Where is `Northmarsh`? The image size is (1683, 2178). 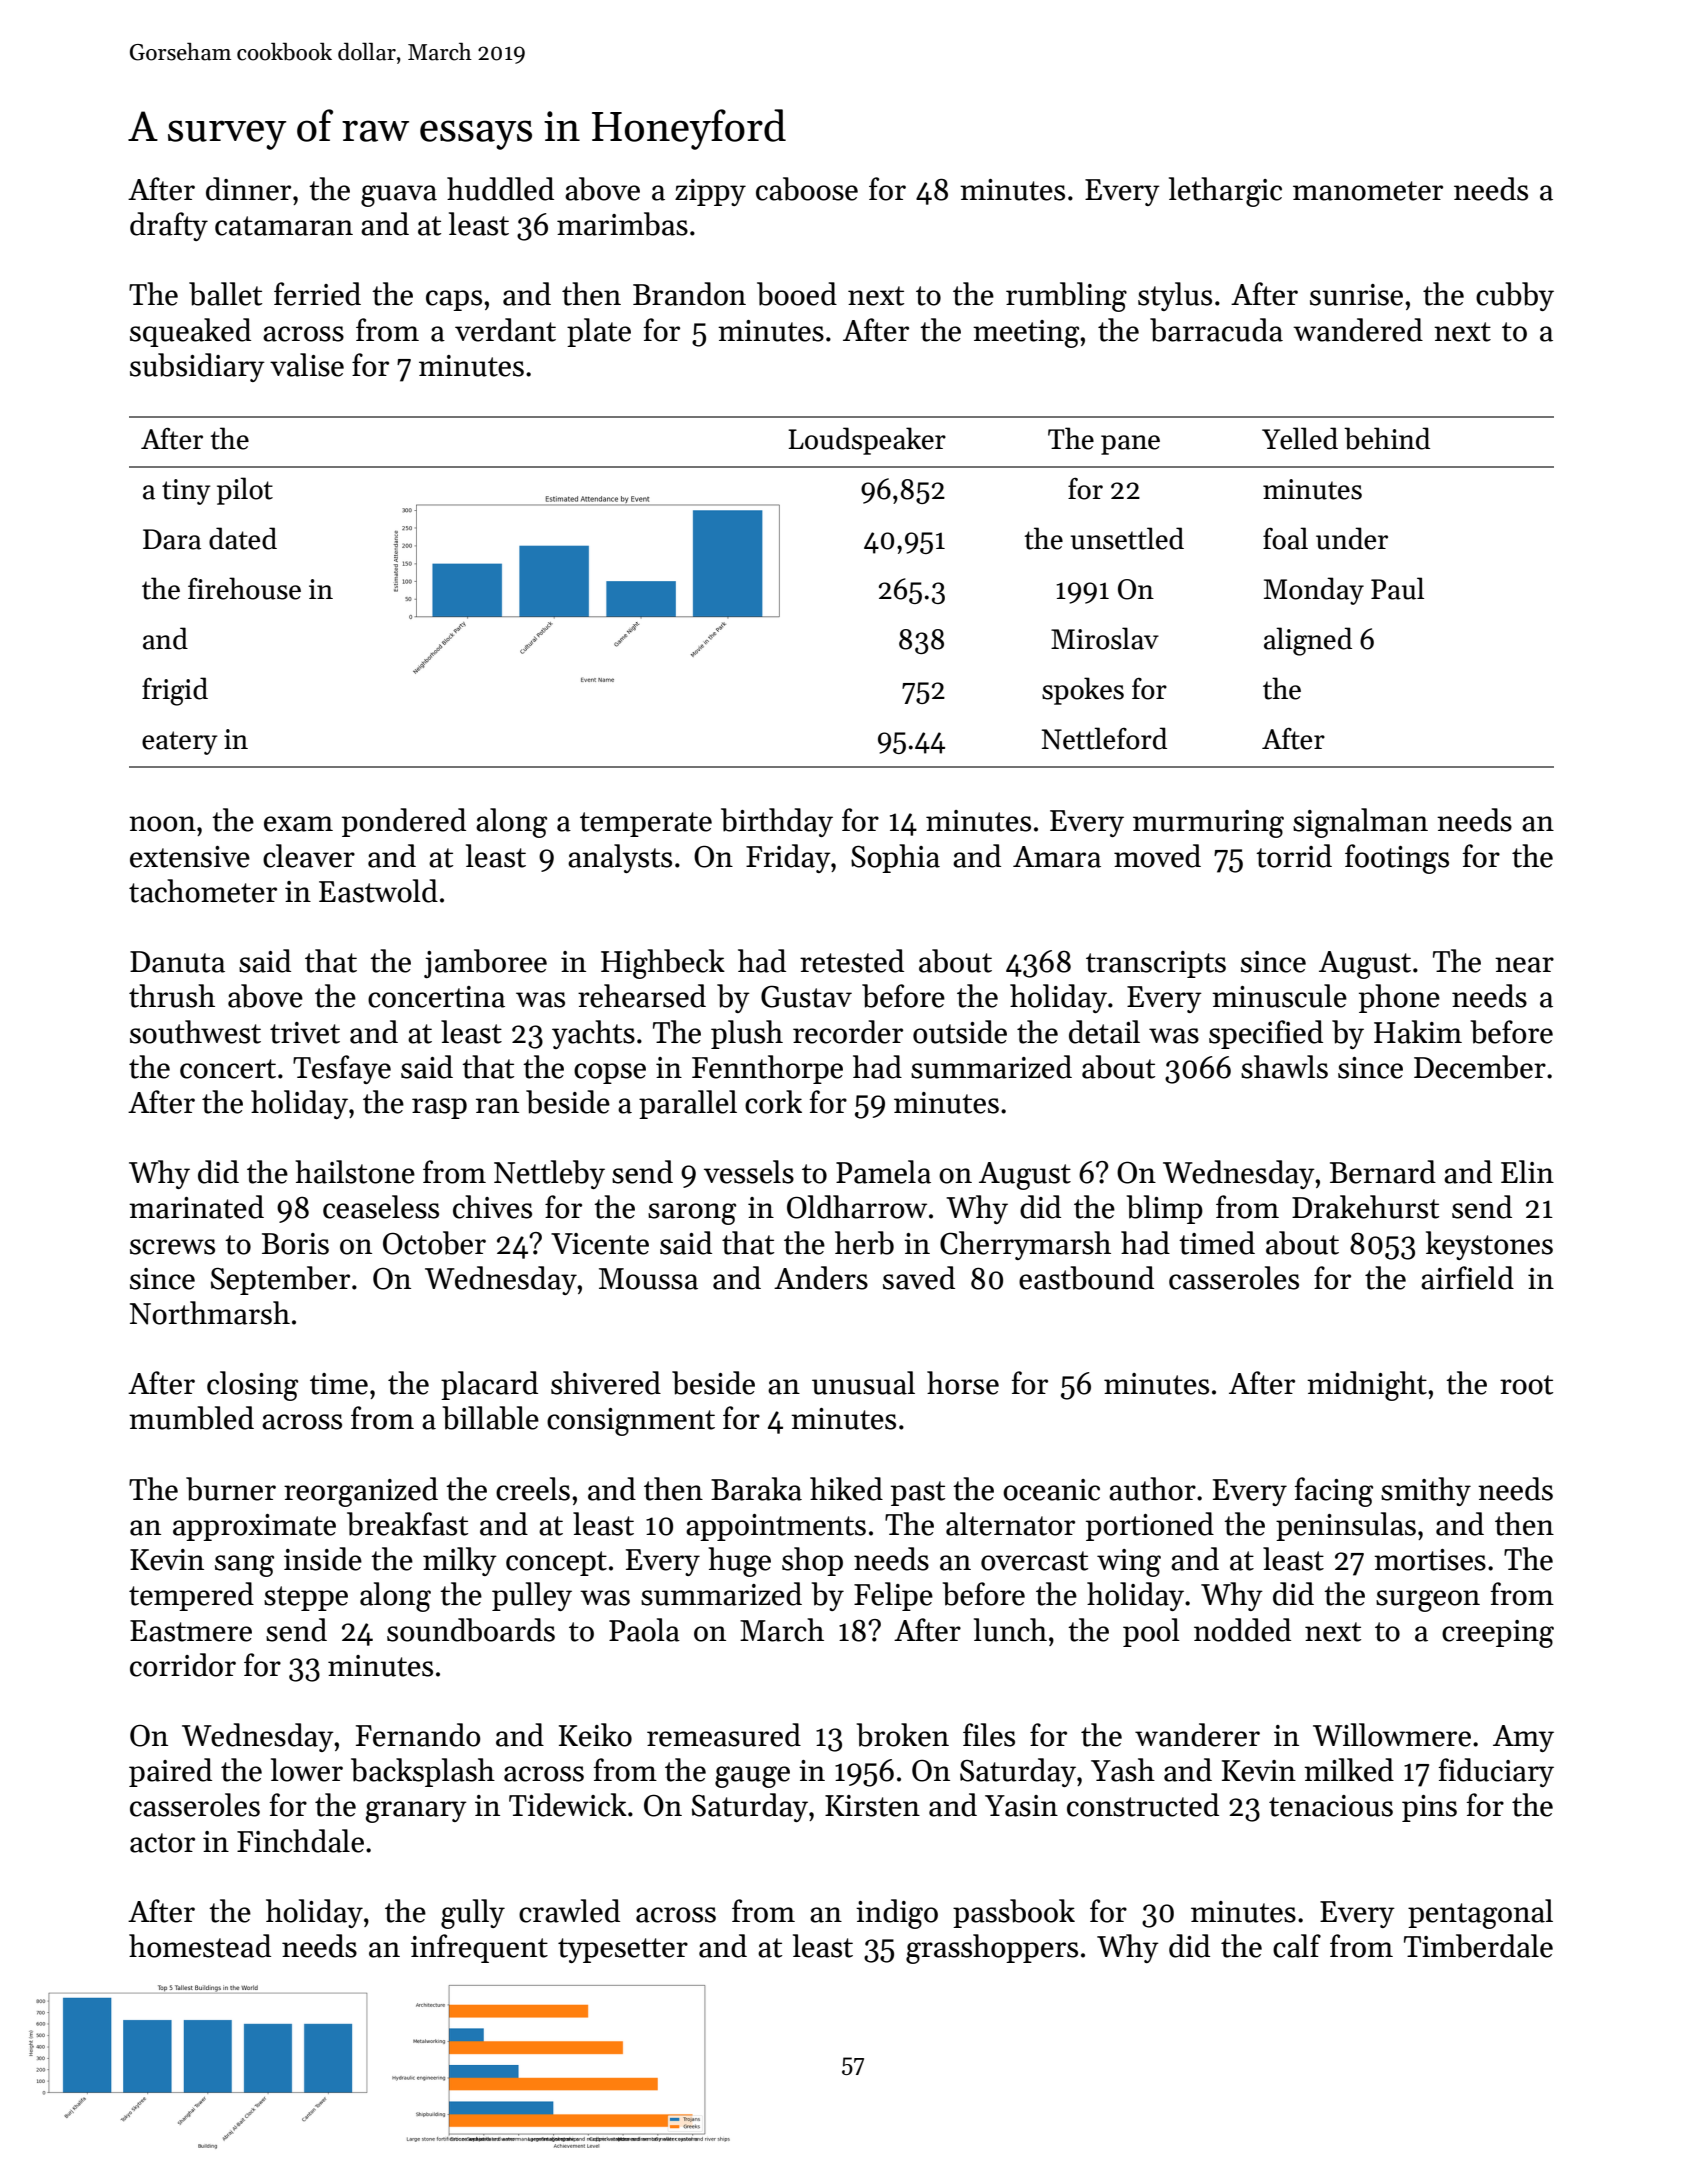 Northmarsh is located at coordinates (210, 1313).
